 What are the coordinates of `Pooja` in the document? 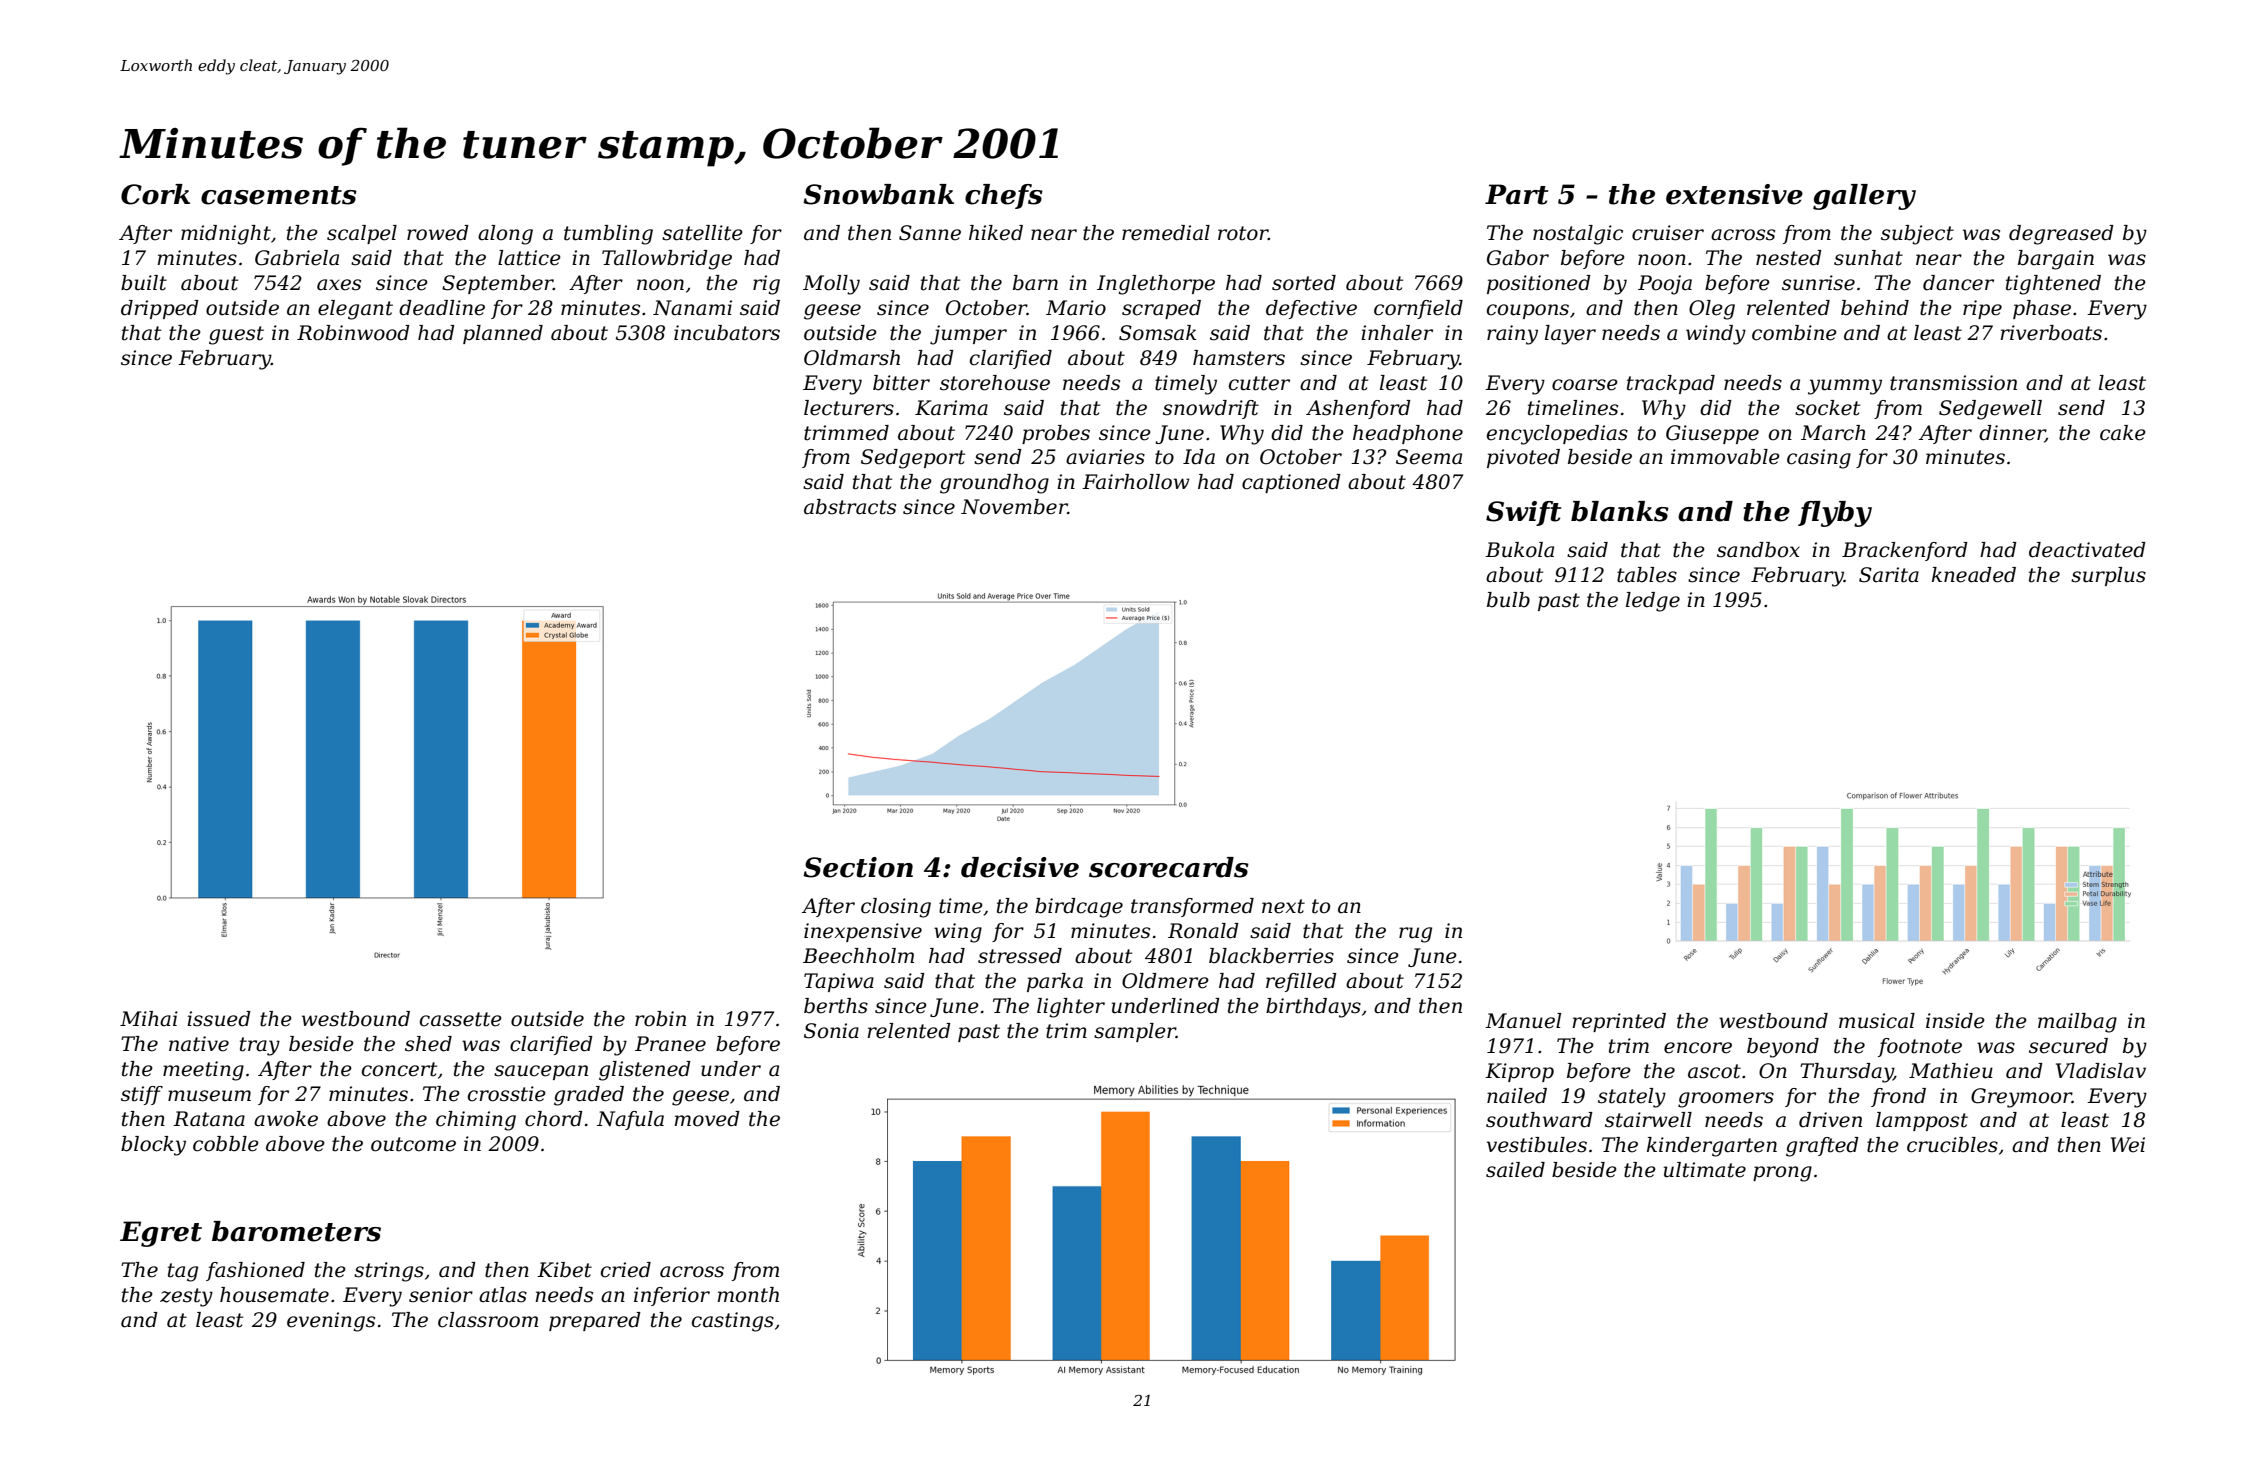 It's located at (1665, 285).
